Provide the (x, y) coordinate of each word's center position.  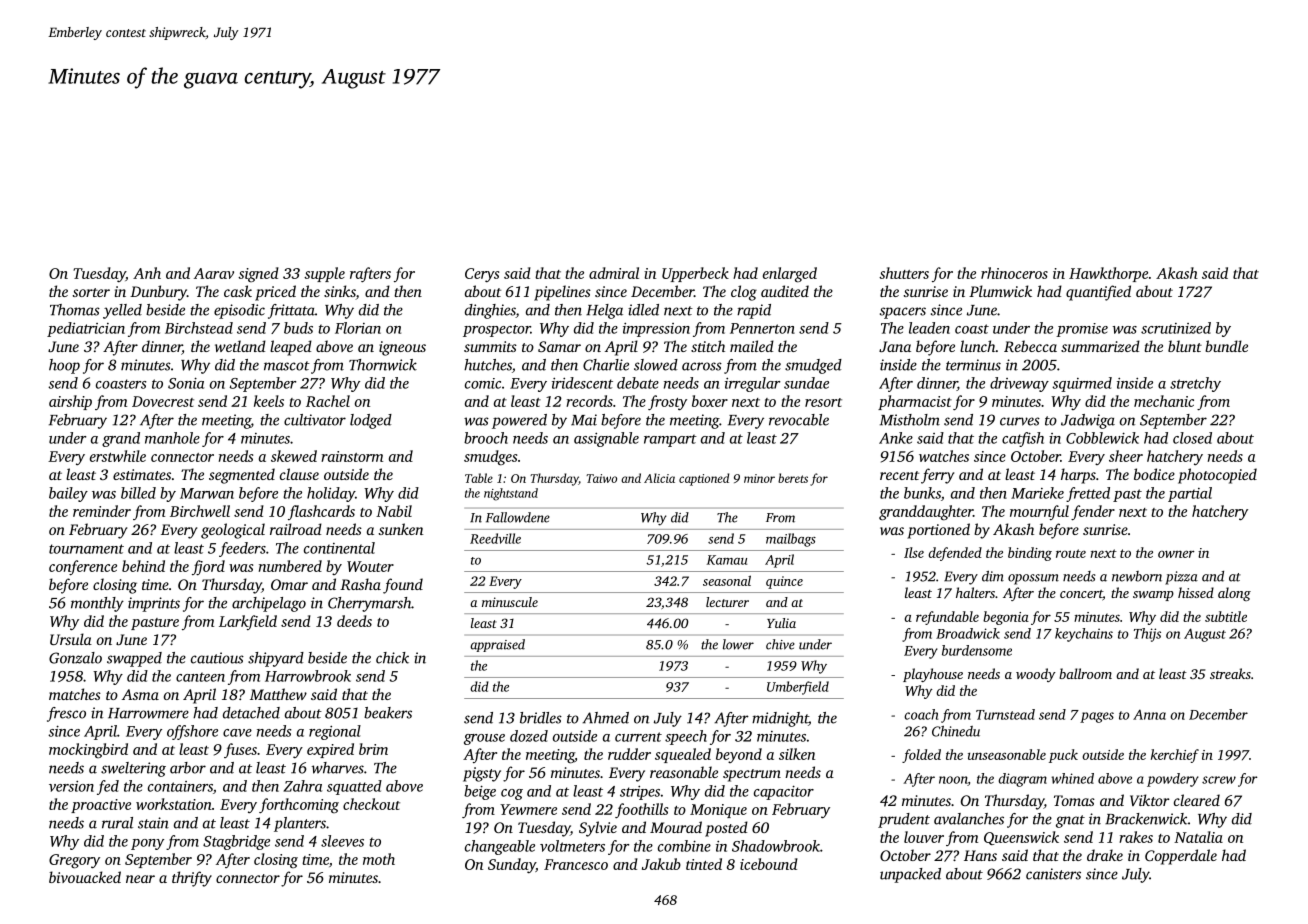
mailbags (791, 540)
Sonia (186, 383)
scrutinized (1176, 328)
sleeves (342, 841)
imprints (154, 604)
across (702, 366)
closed (1192, 438)
